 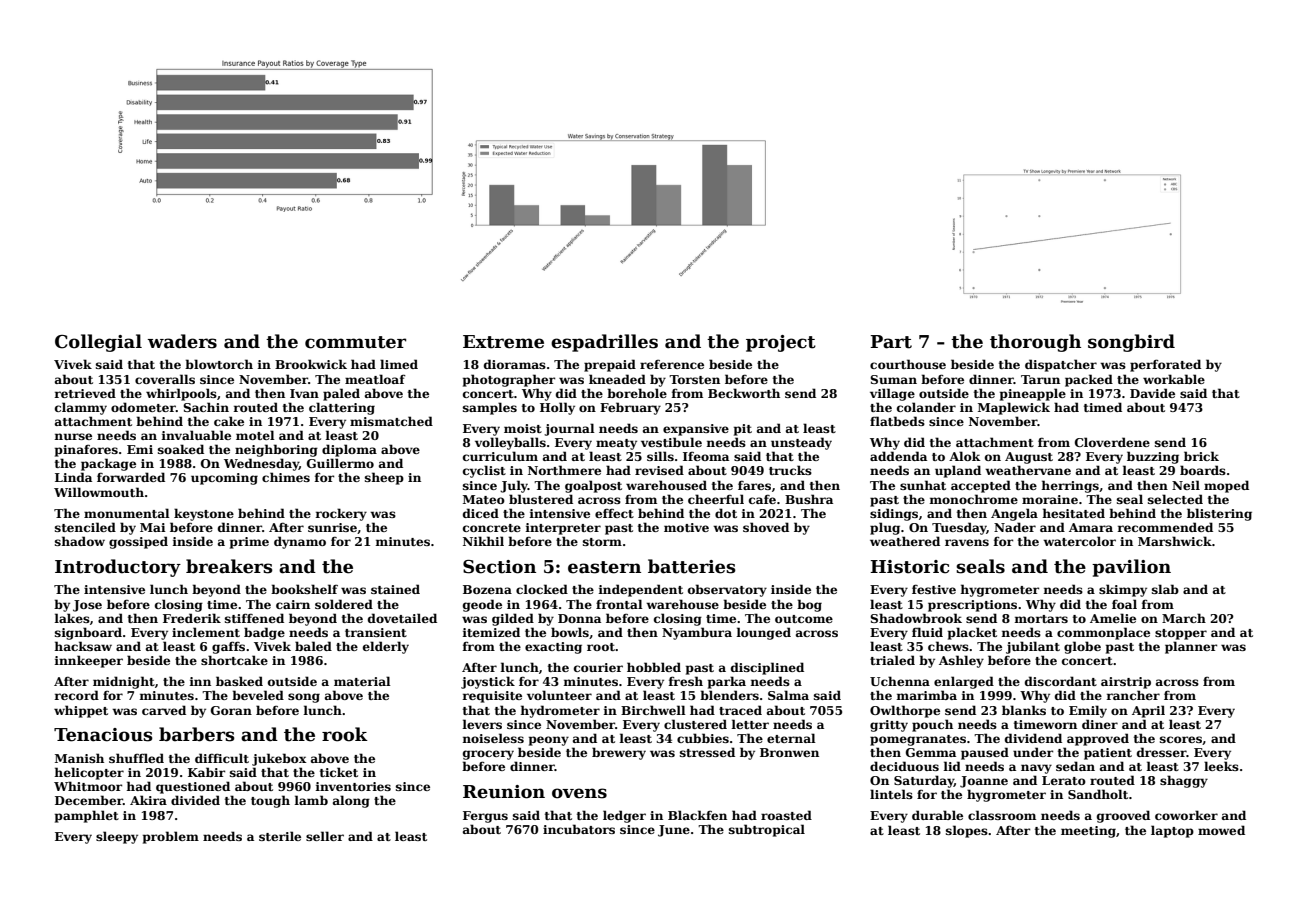 I want to click on reference, so click(x=672, y=364).
